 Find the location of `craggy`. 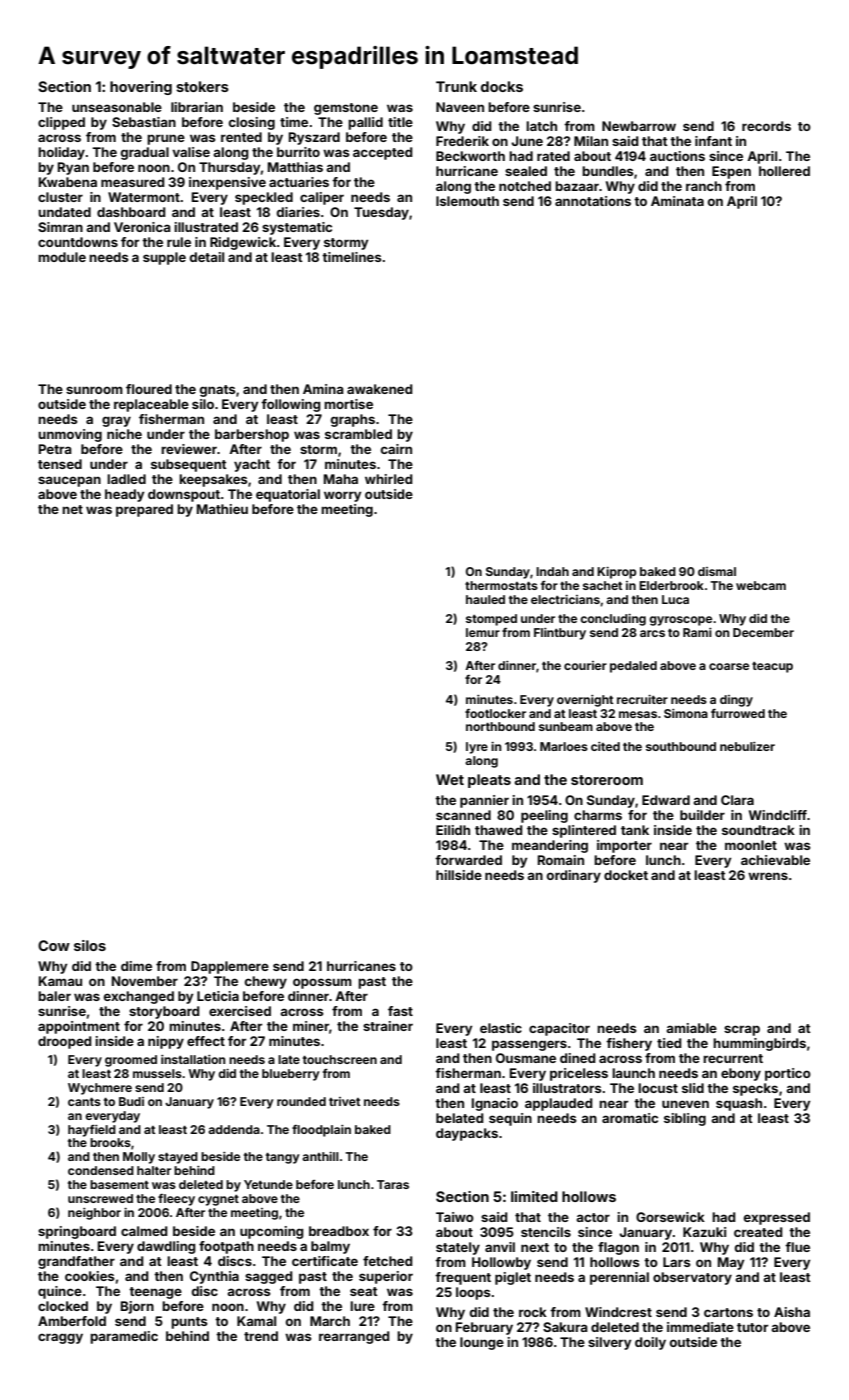

craggy is located at coordinates (60, 1338).
